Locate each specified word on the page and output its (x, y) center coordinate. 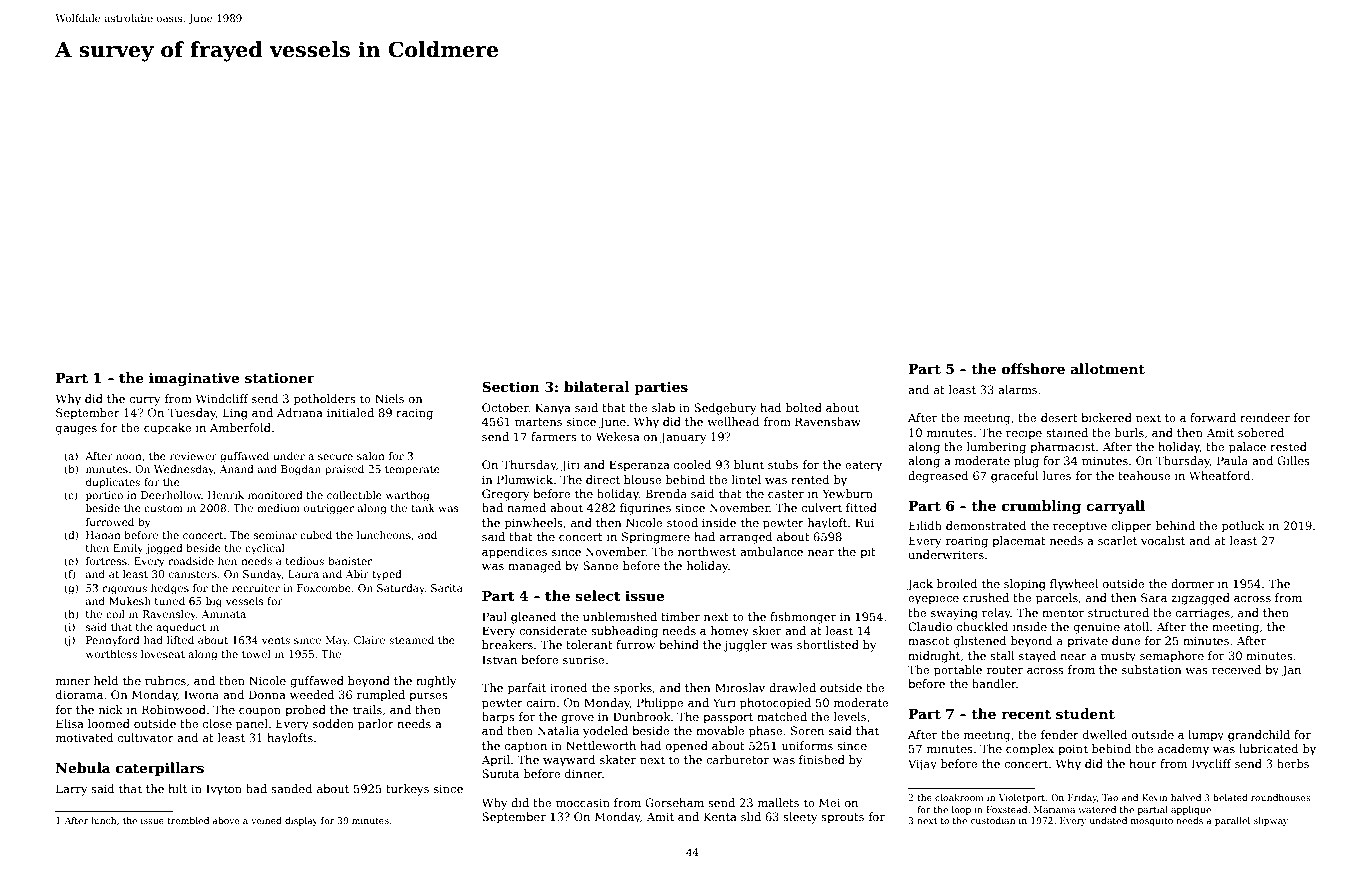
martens (538, 422)
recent (1026, 714)
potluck (1243, 527)
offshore (1033, 368)
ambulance (771, 551)
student (1085, 713)
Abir (357, 574)
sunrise (584, 659)
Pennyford (113, 641)
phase (766, 732)
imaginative (194, 379)
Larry (72, 790)
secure (335, 457)
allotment (1108, 368)
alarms (1017, 389)
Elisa (70, 723)
